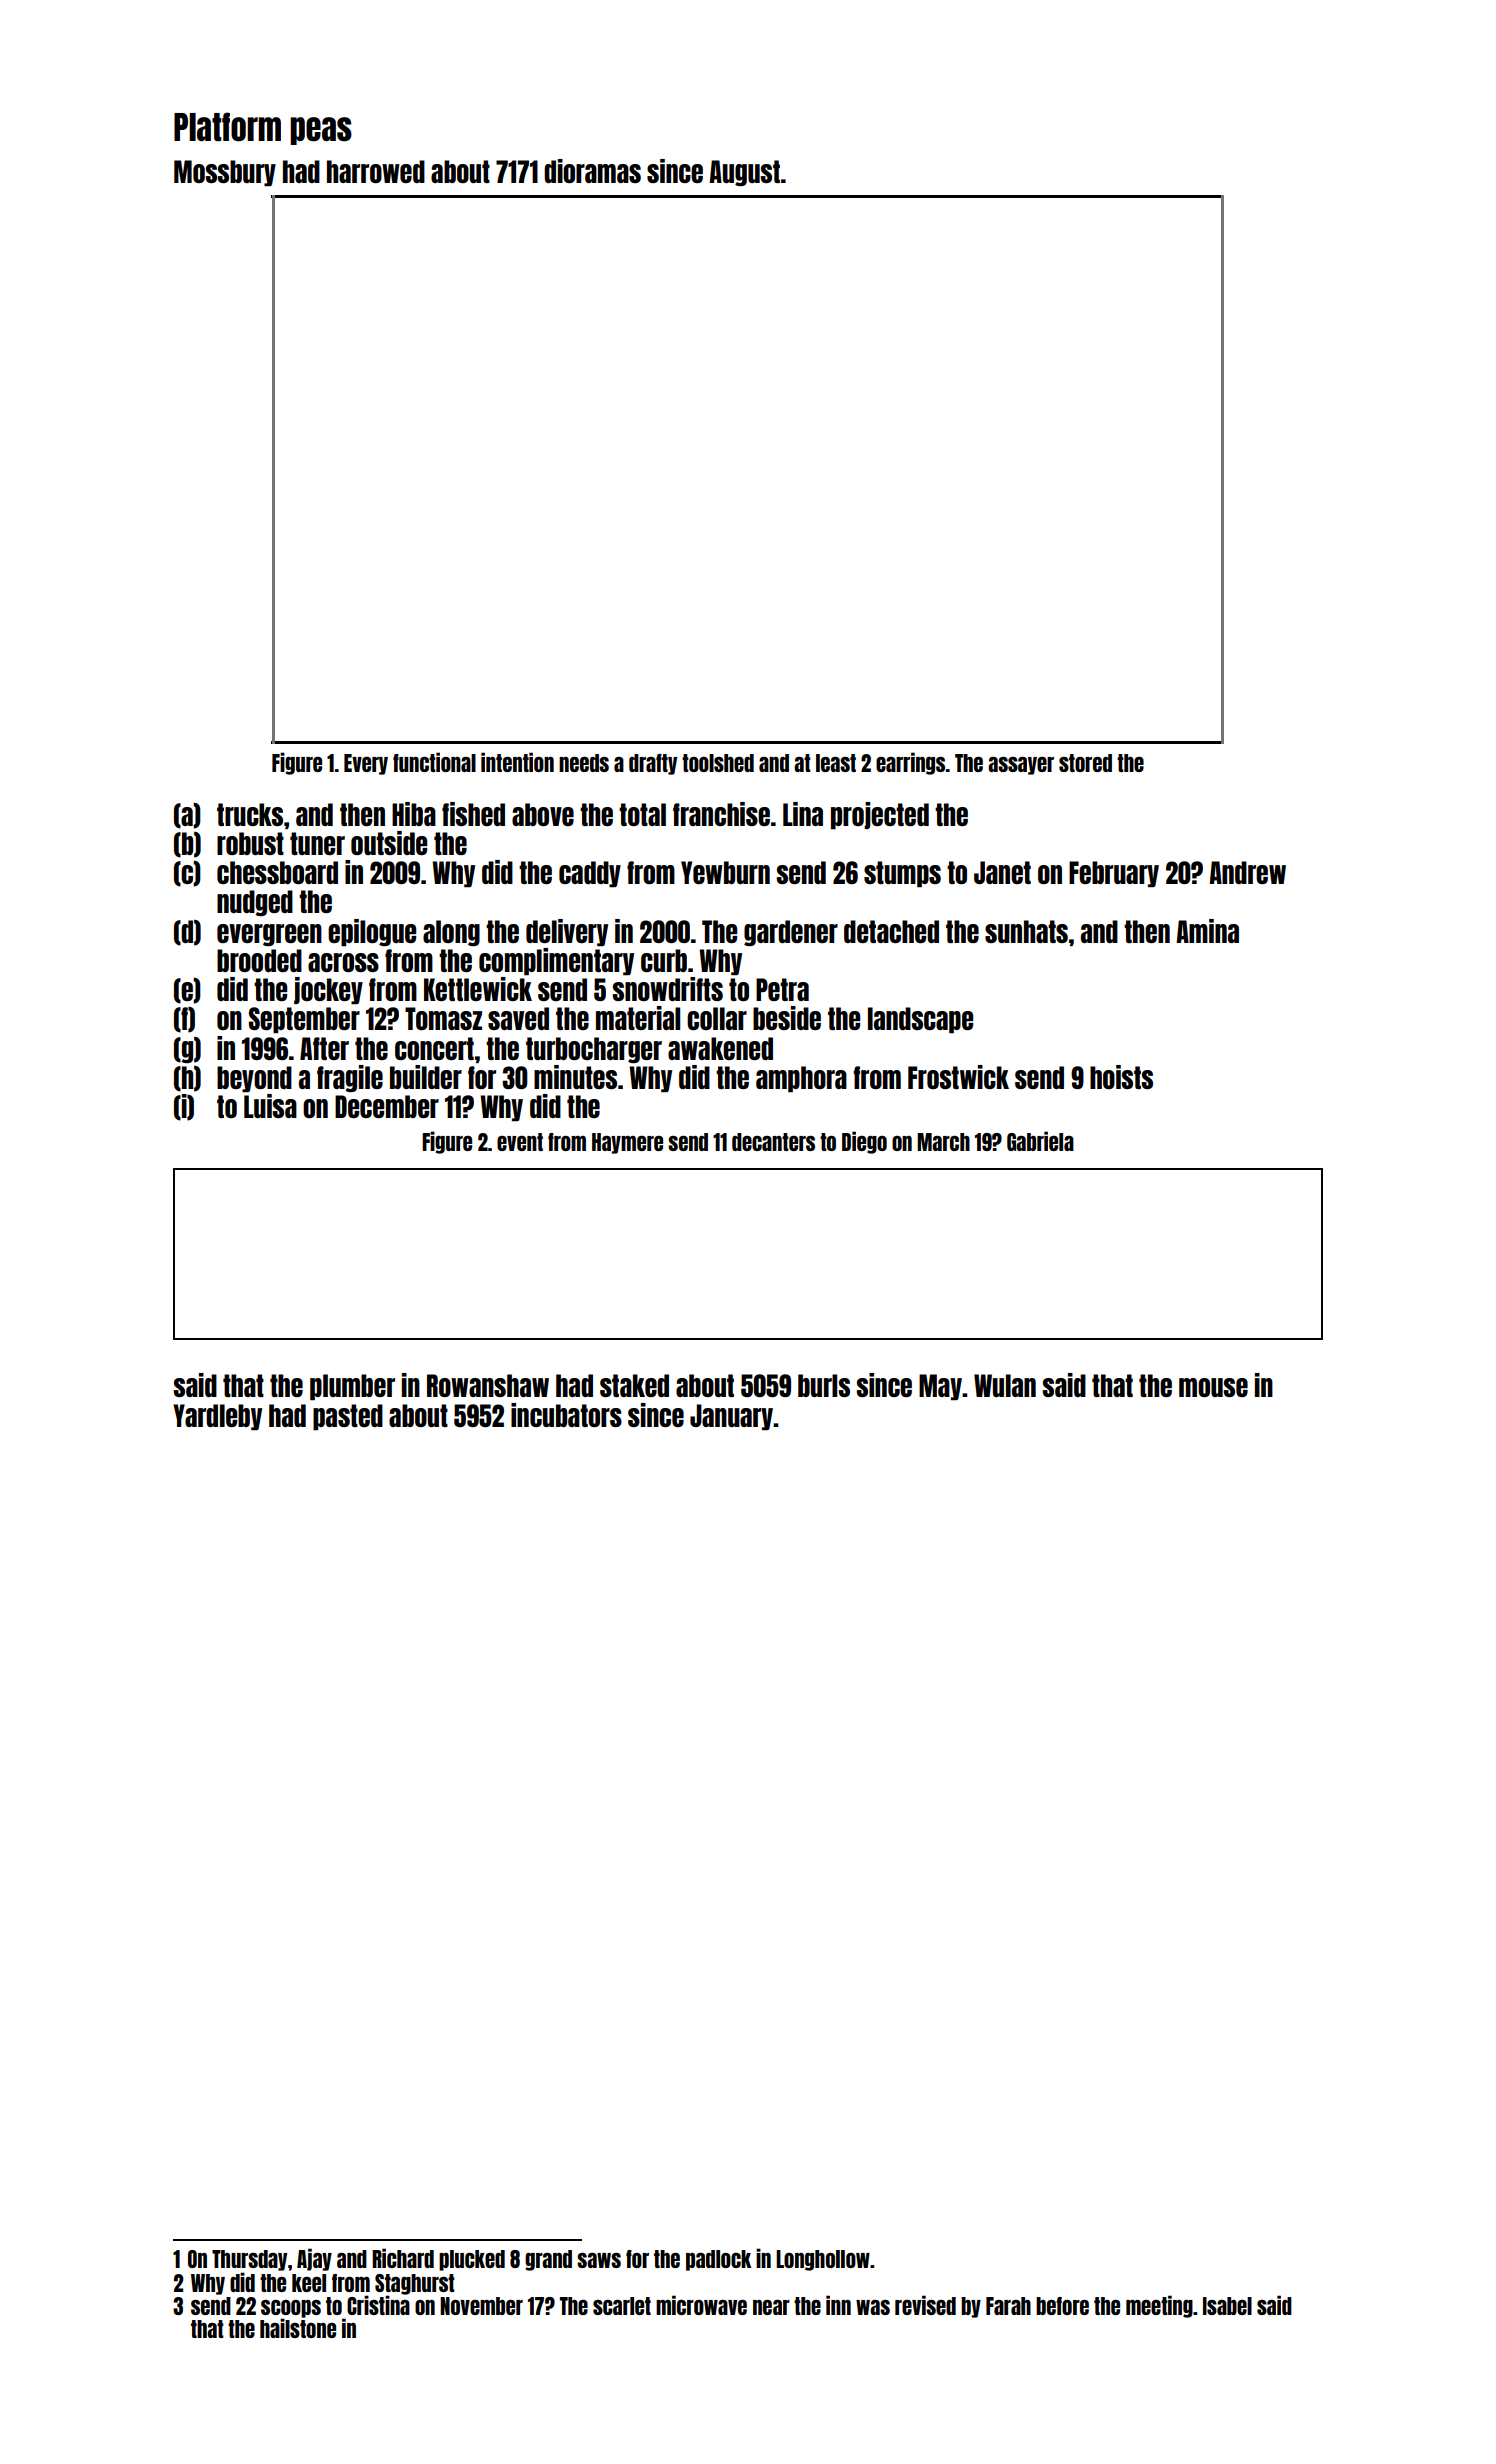 Image resolution: width=1496 pixels, height=2464 pixels. Describe the element at coordinates (773, 1142) in the page. I see `decanters` at that location.
